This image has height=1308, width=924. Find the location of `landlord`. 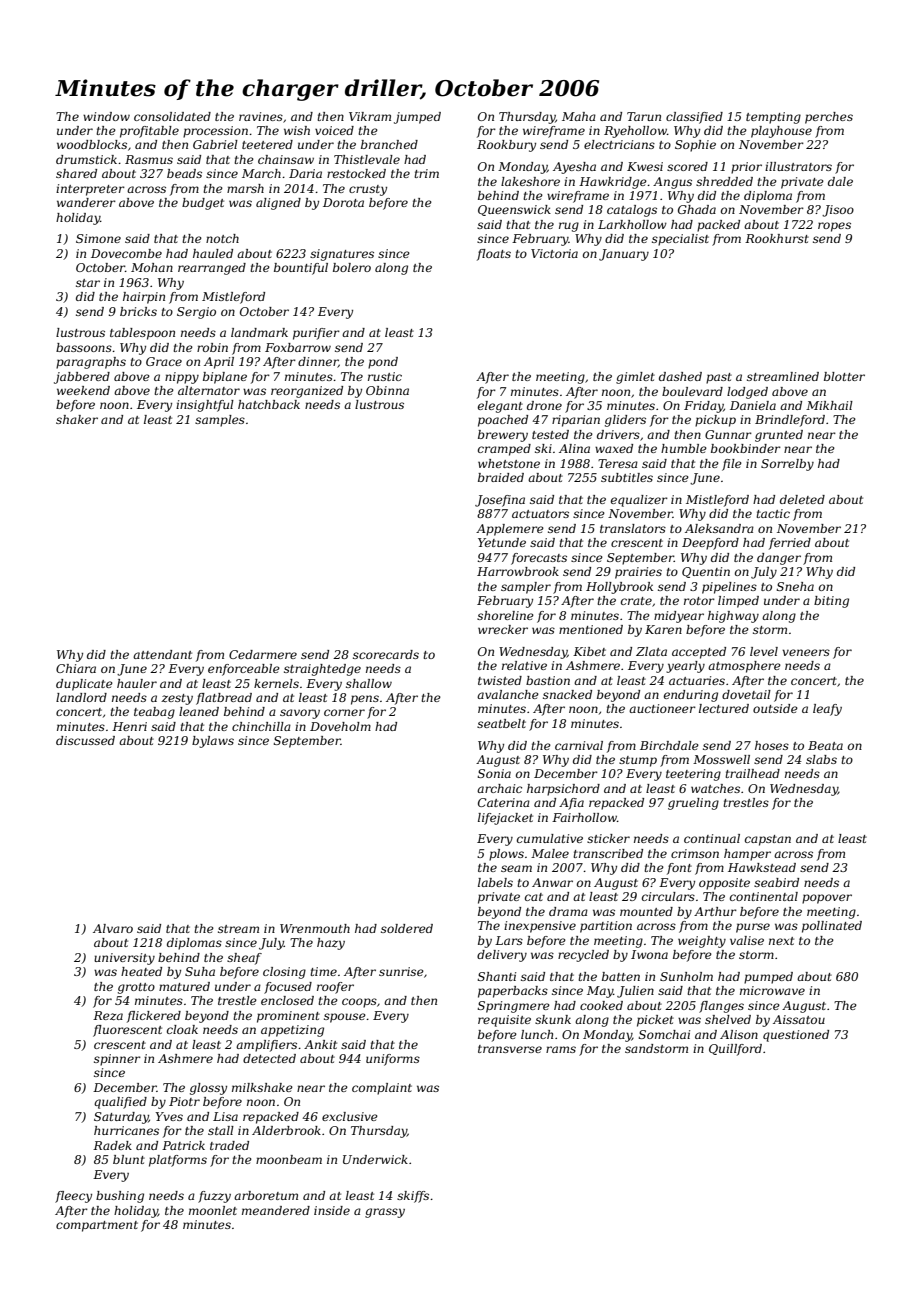

landlord is located at coordinates (81, 697).
